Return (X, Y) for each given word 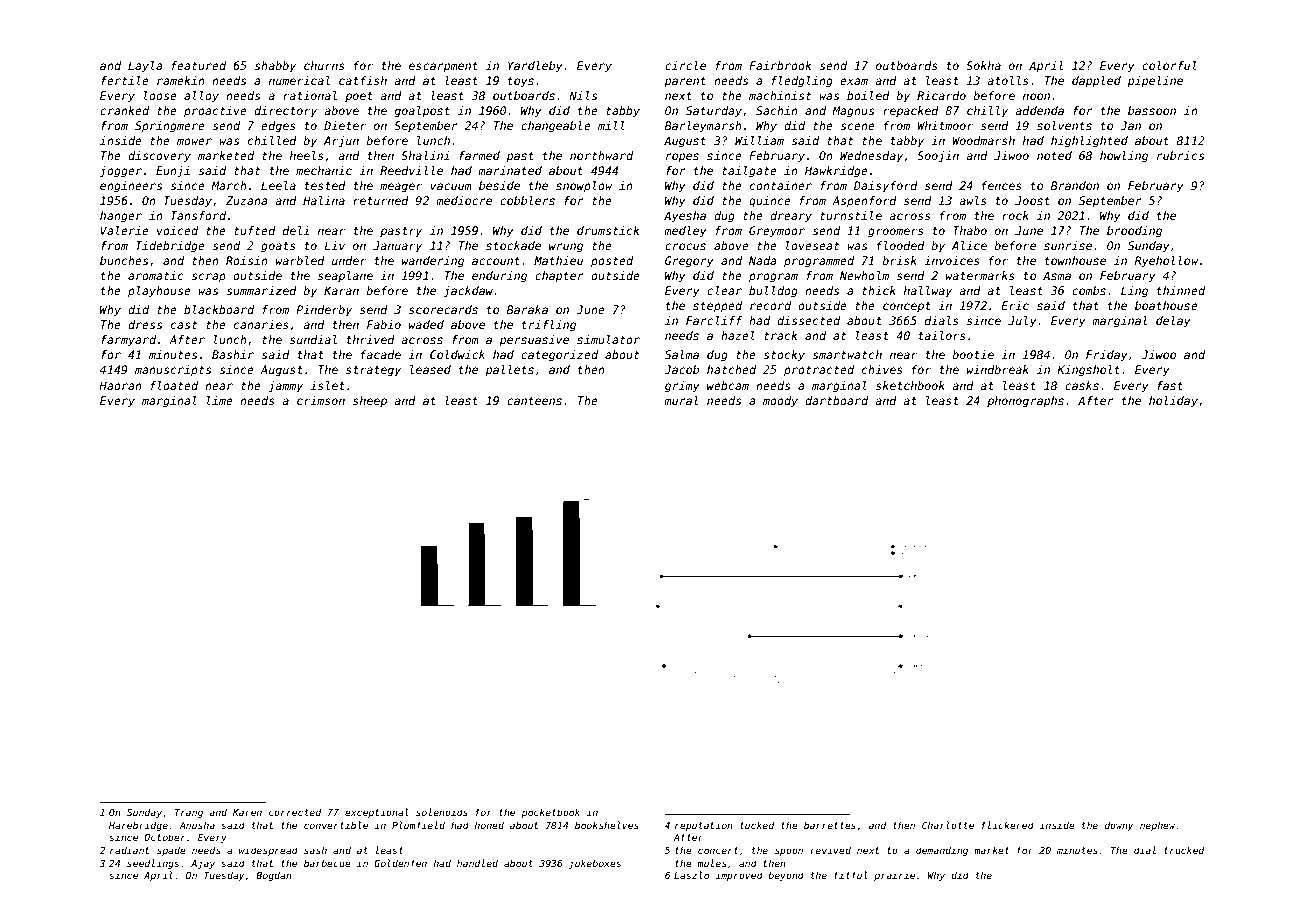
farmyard (128, 341)
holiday (1173, 402)
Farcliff (714, 320)
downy (1119, 826)
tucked (757, 825)
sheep (370, 402)
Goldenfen (400, 863)
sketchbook (910, 385)
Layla (145, 67)
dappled (1096, 82)
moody (780, 402)
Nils (583, 95)
